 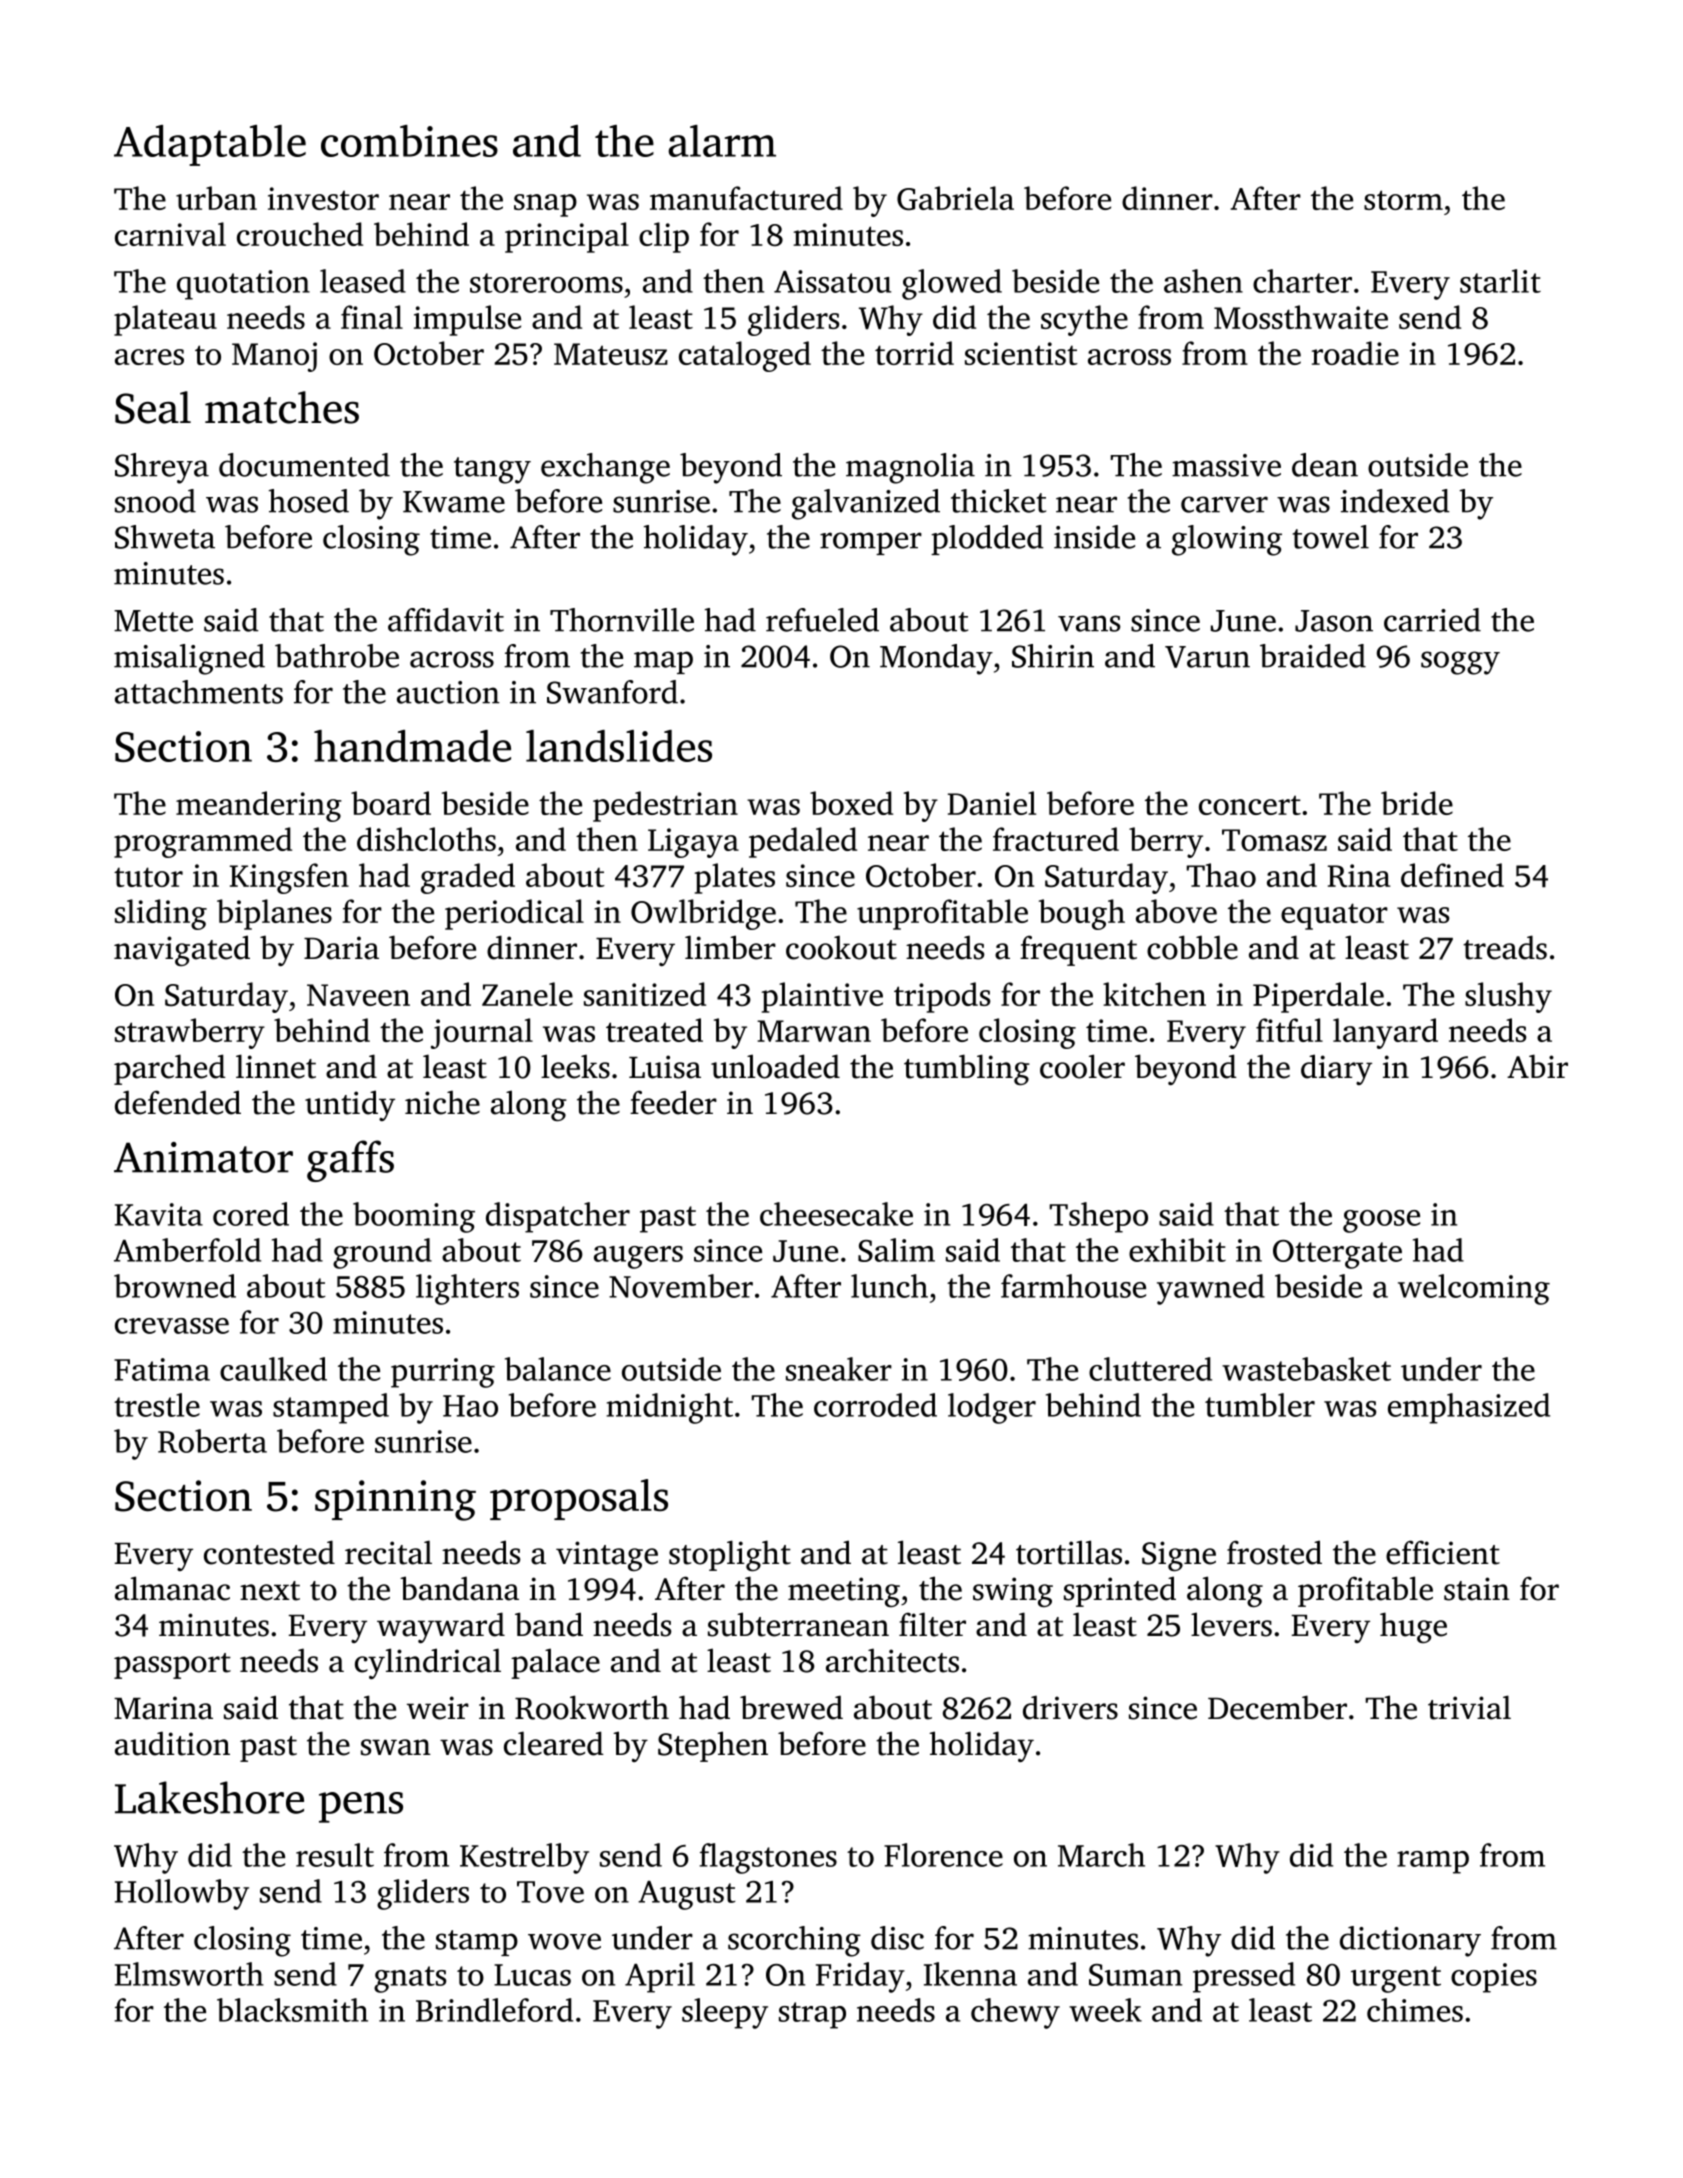 I want to click on acres, so click(x=149, y=357).
